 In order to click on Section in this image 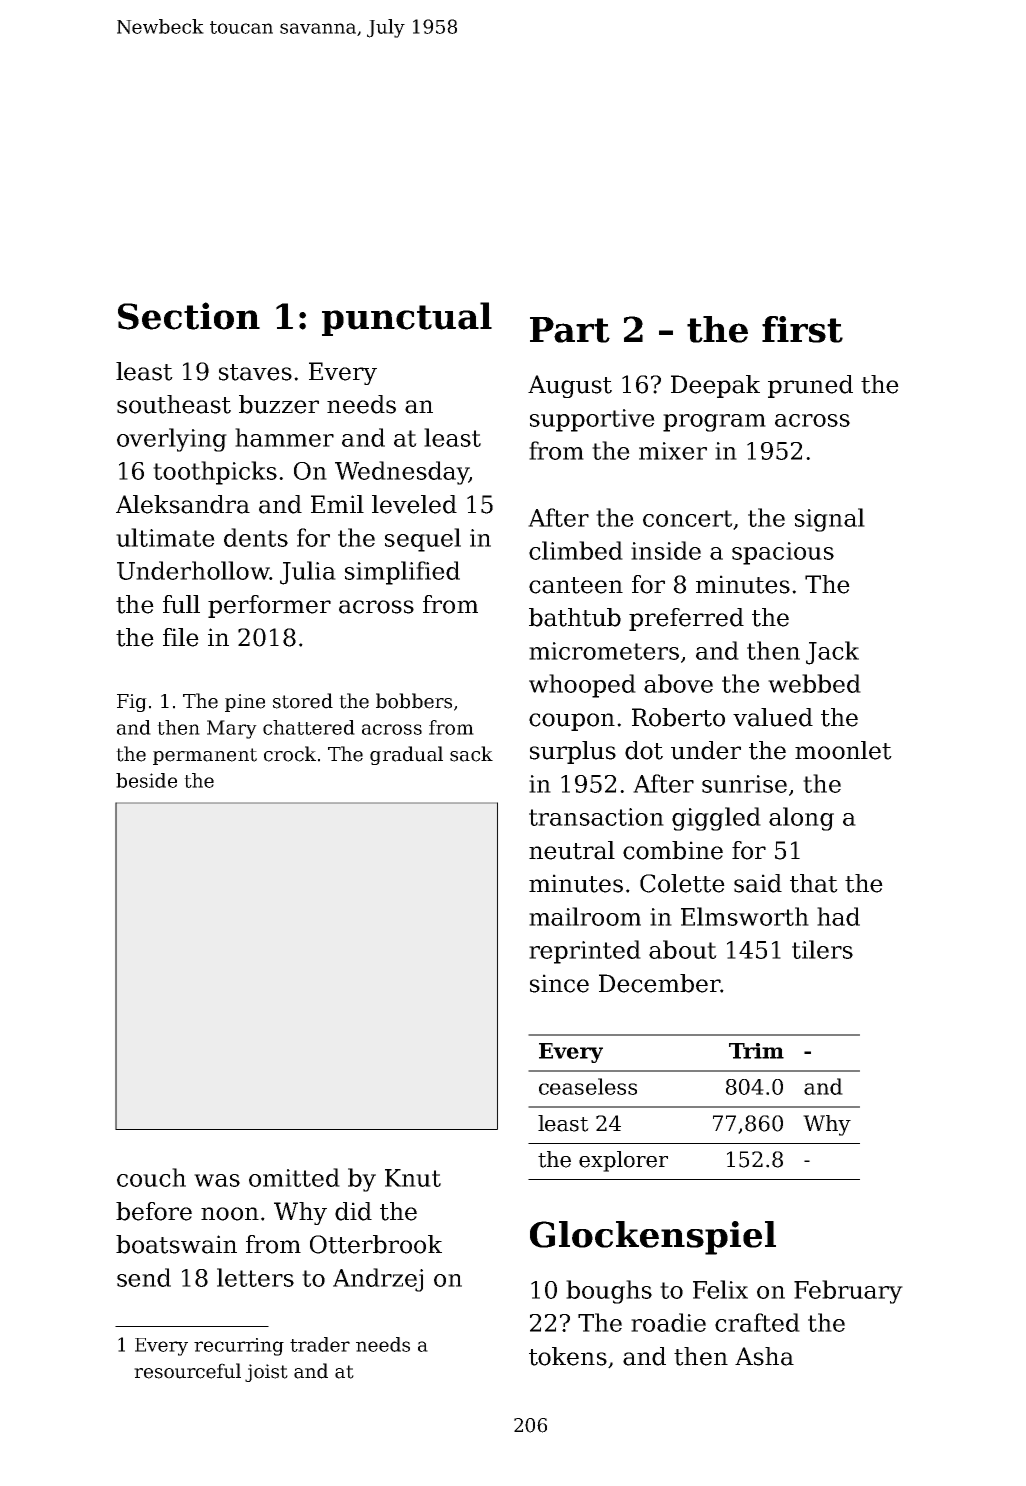, I will do `click(189, 316)`.
